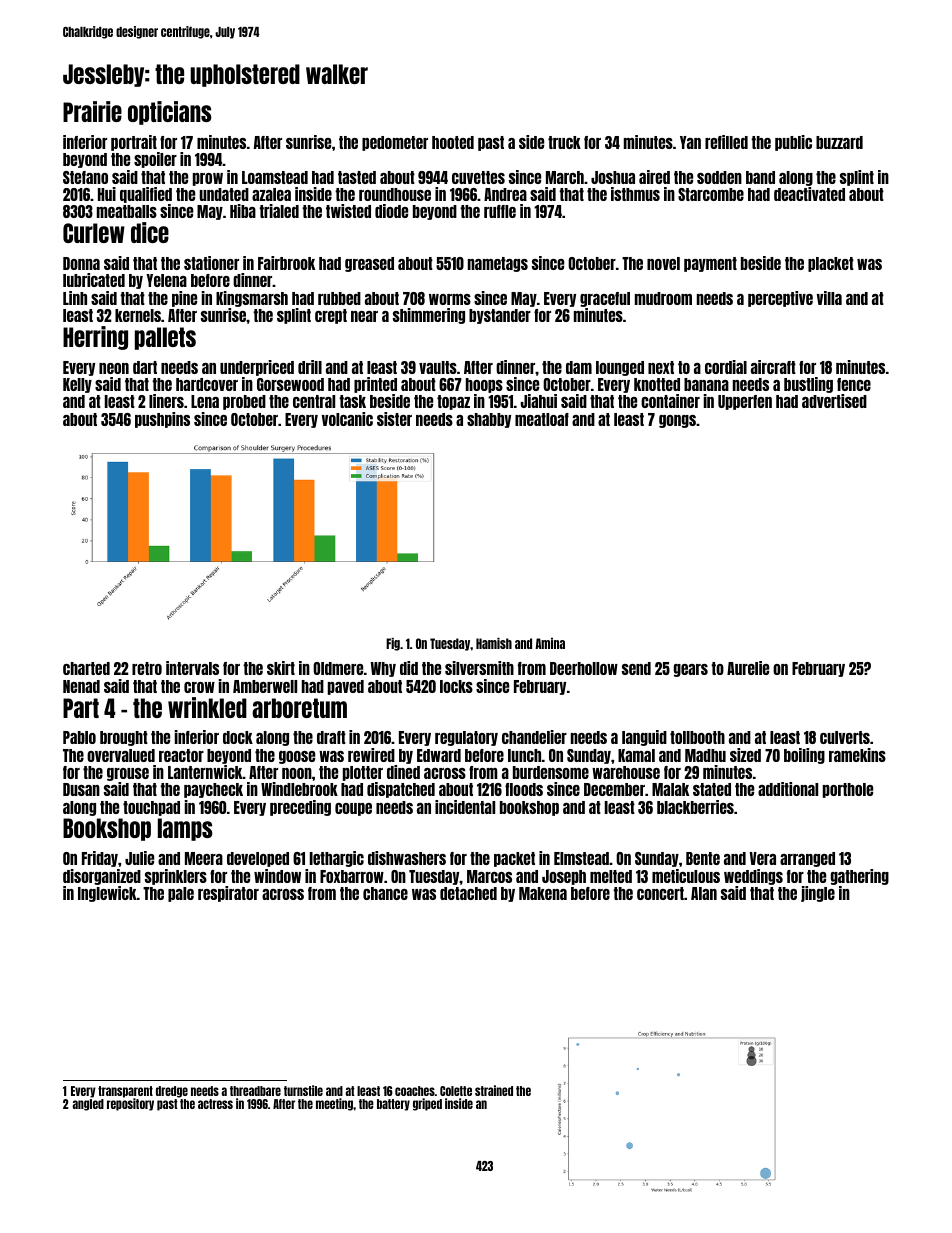 The height and width of the document is (1233, 952). Describe the element at coordinates (215, 1104) in the document. I see `actress` at that location.
